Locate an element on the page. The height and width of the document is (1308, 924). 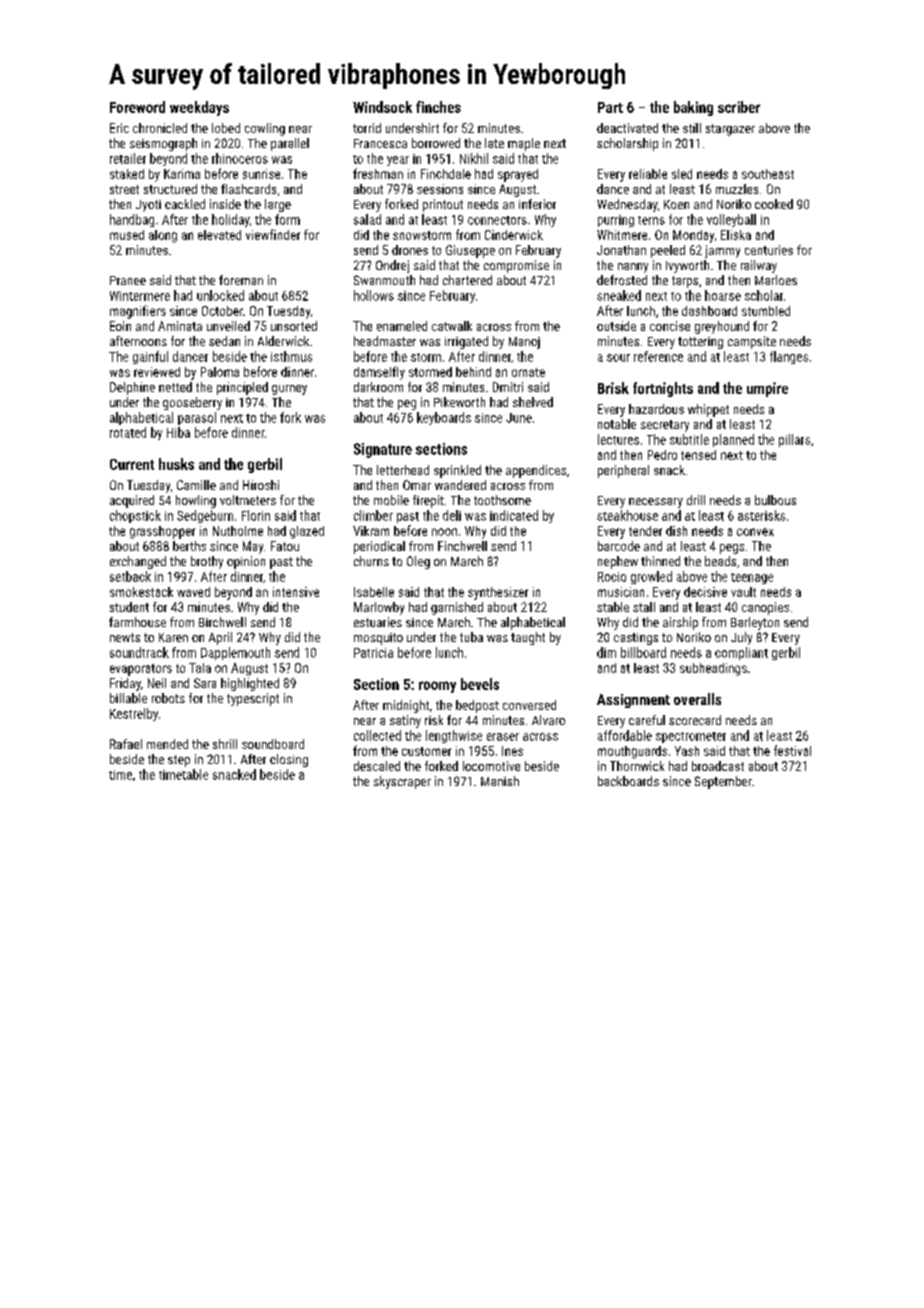
taught is located at coordinates (528, 638).
